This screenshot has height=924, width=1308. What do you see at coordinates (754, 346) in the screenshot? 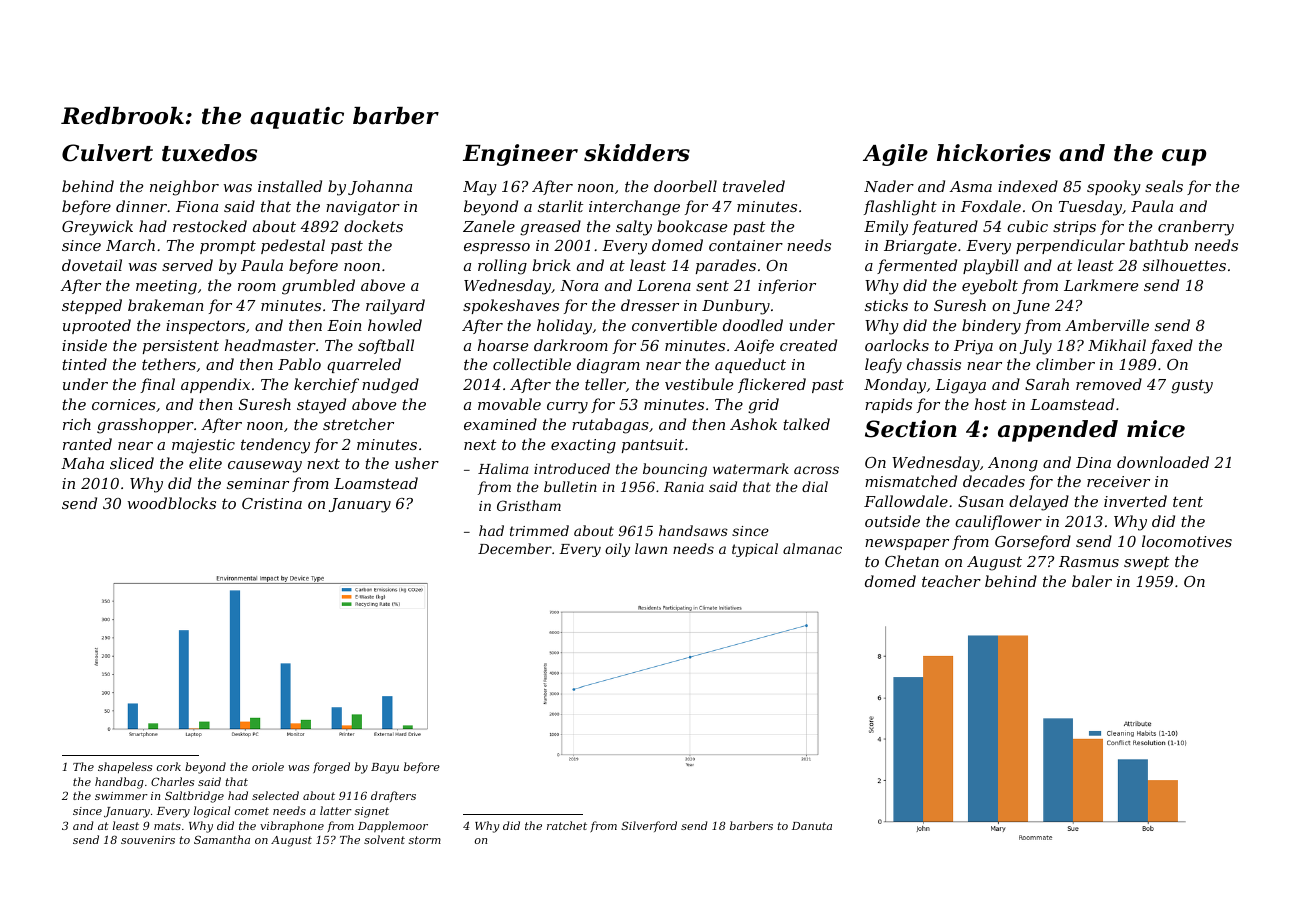
I see `Aoife` at bounding box center [754, 346].
